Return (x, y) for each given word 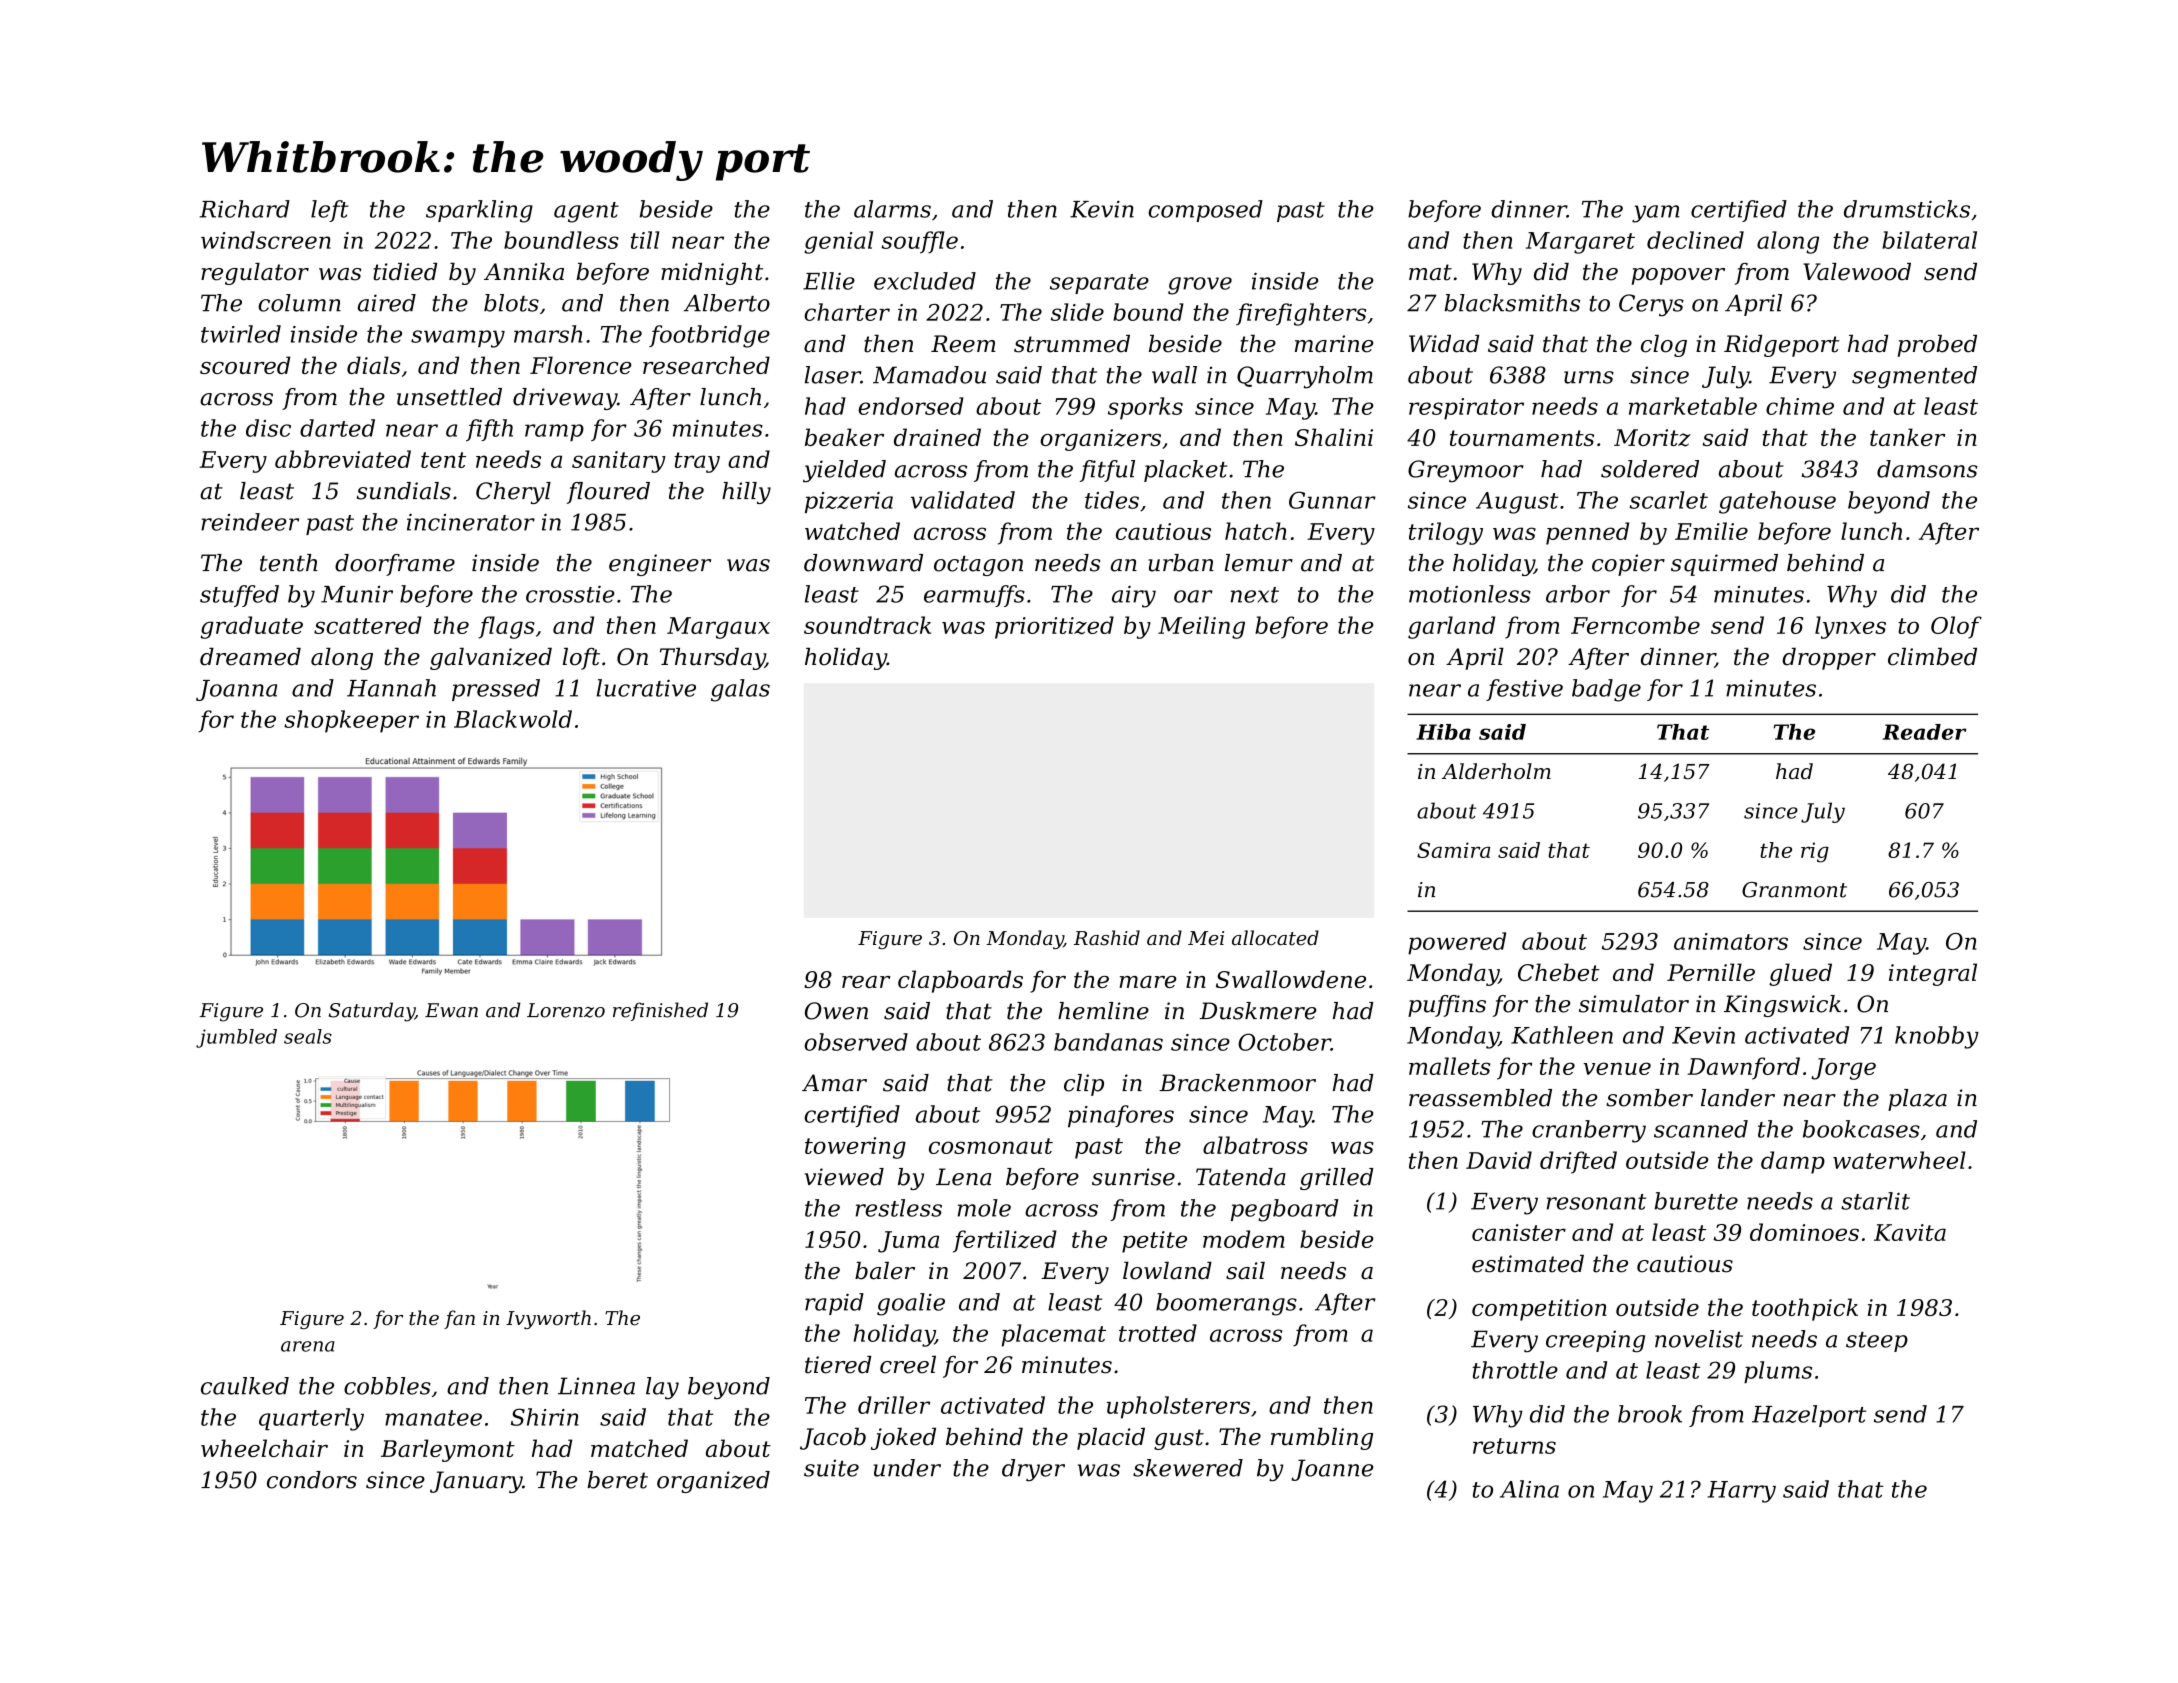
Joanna (236, 690)
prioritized (1054, 627)
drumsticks (1907, 209)
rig (1815, 852)
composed (1205, 211)
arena (308, 1346)
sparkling (479, 211)
